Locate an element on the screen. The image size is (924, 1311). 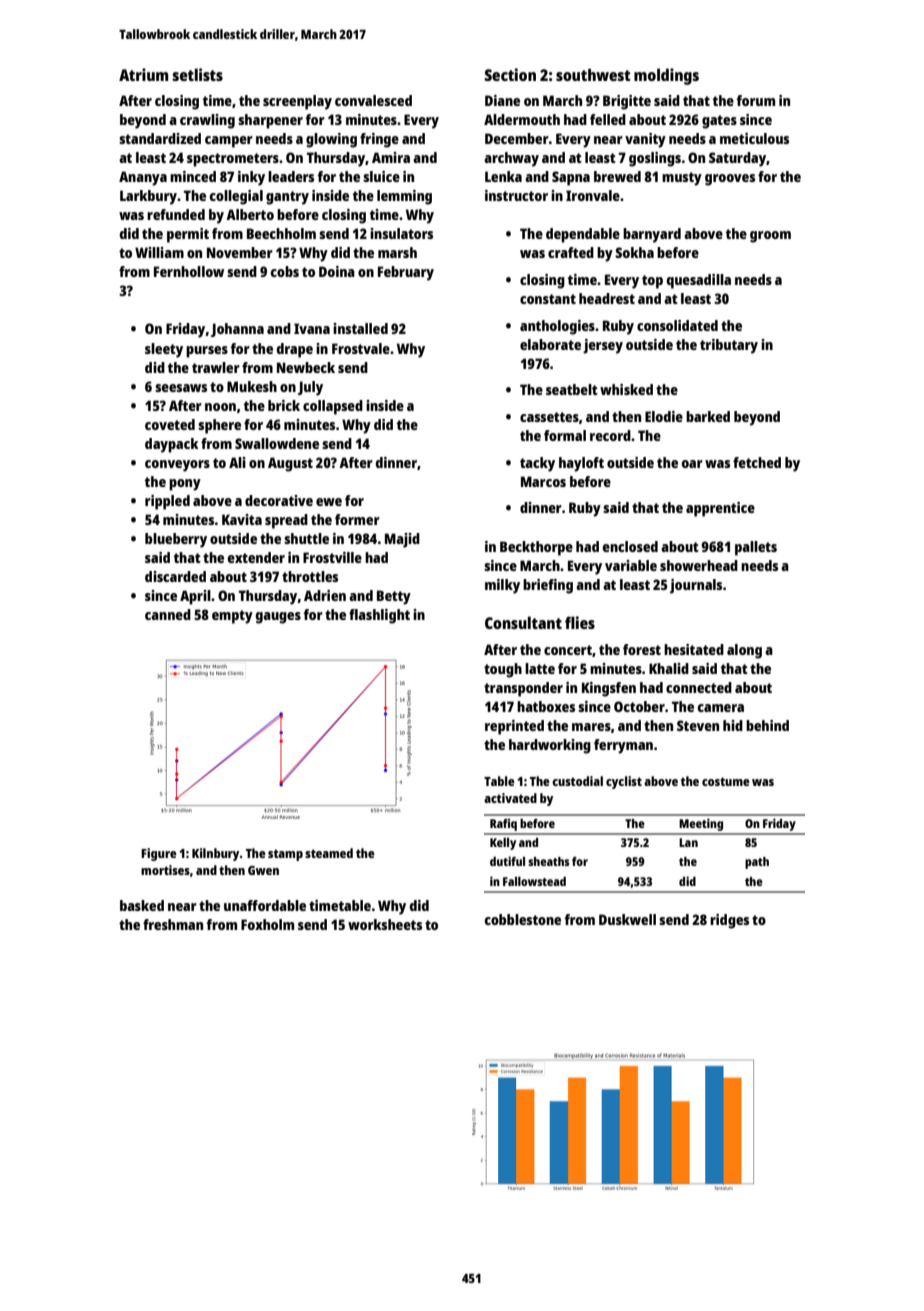
cobs is located at coordinates (285, 271).
